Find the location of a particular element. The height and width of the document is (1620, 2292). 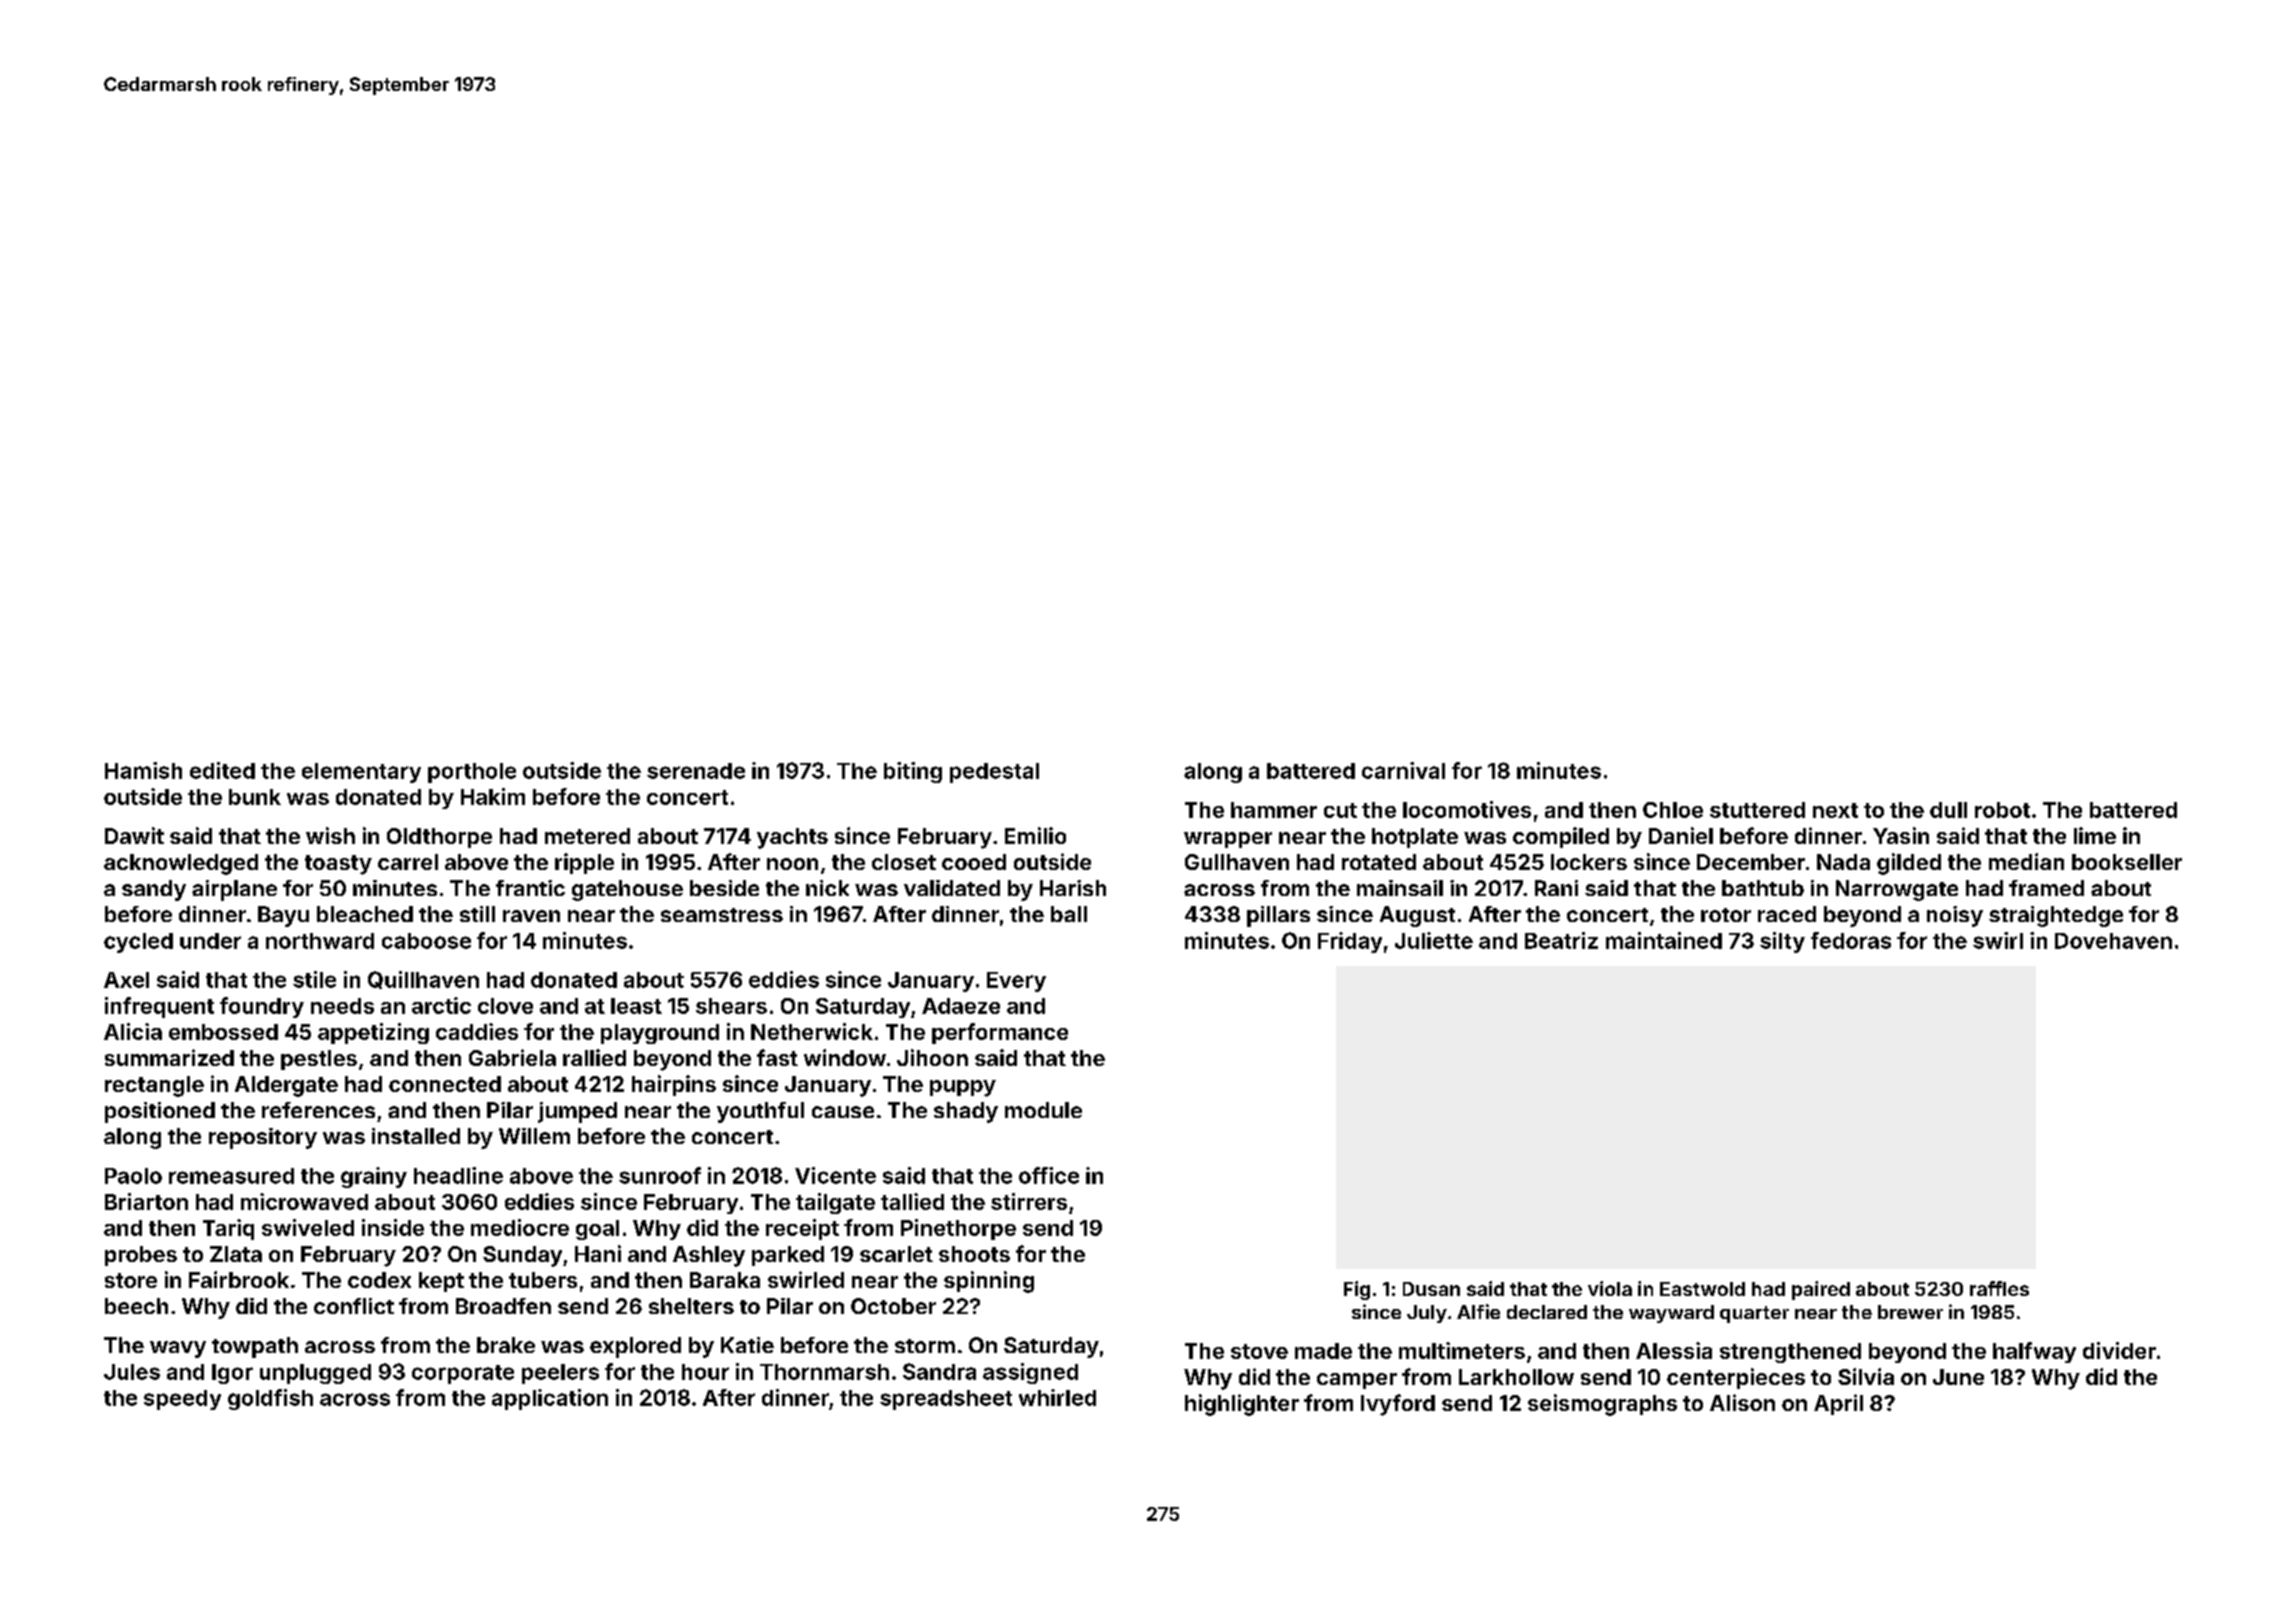

raffles is located at coordinates (1999, 1288).
